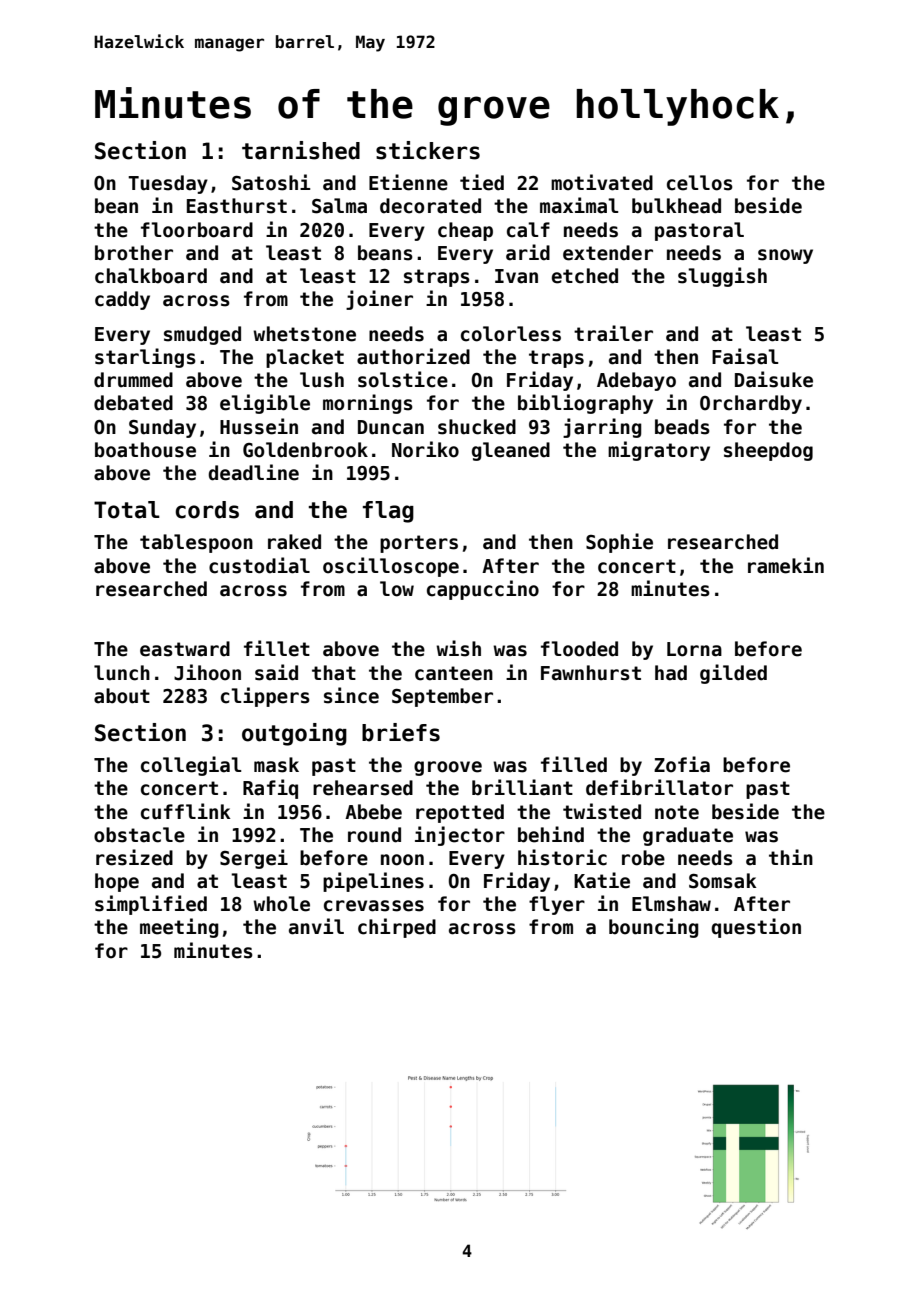 The height and width of the screenshot is (1314, 924). What do you see at coordinates (197, 230) in the screenshot?
I see `floorboard` at bounding box center [197, 230].
